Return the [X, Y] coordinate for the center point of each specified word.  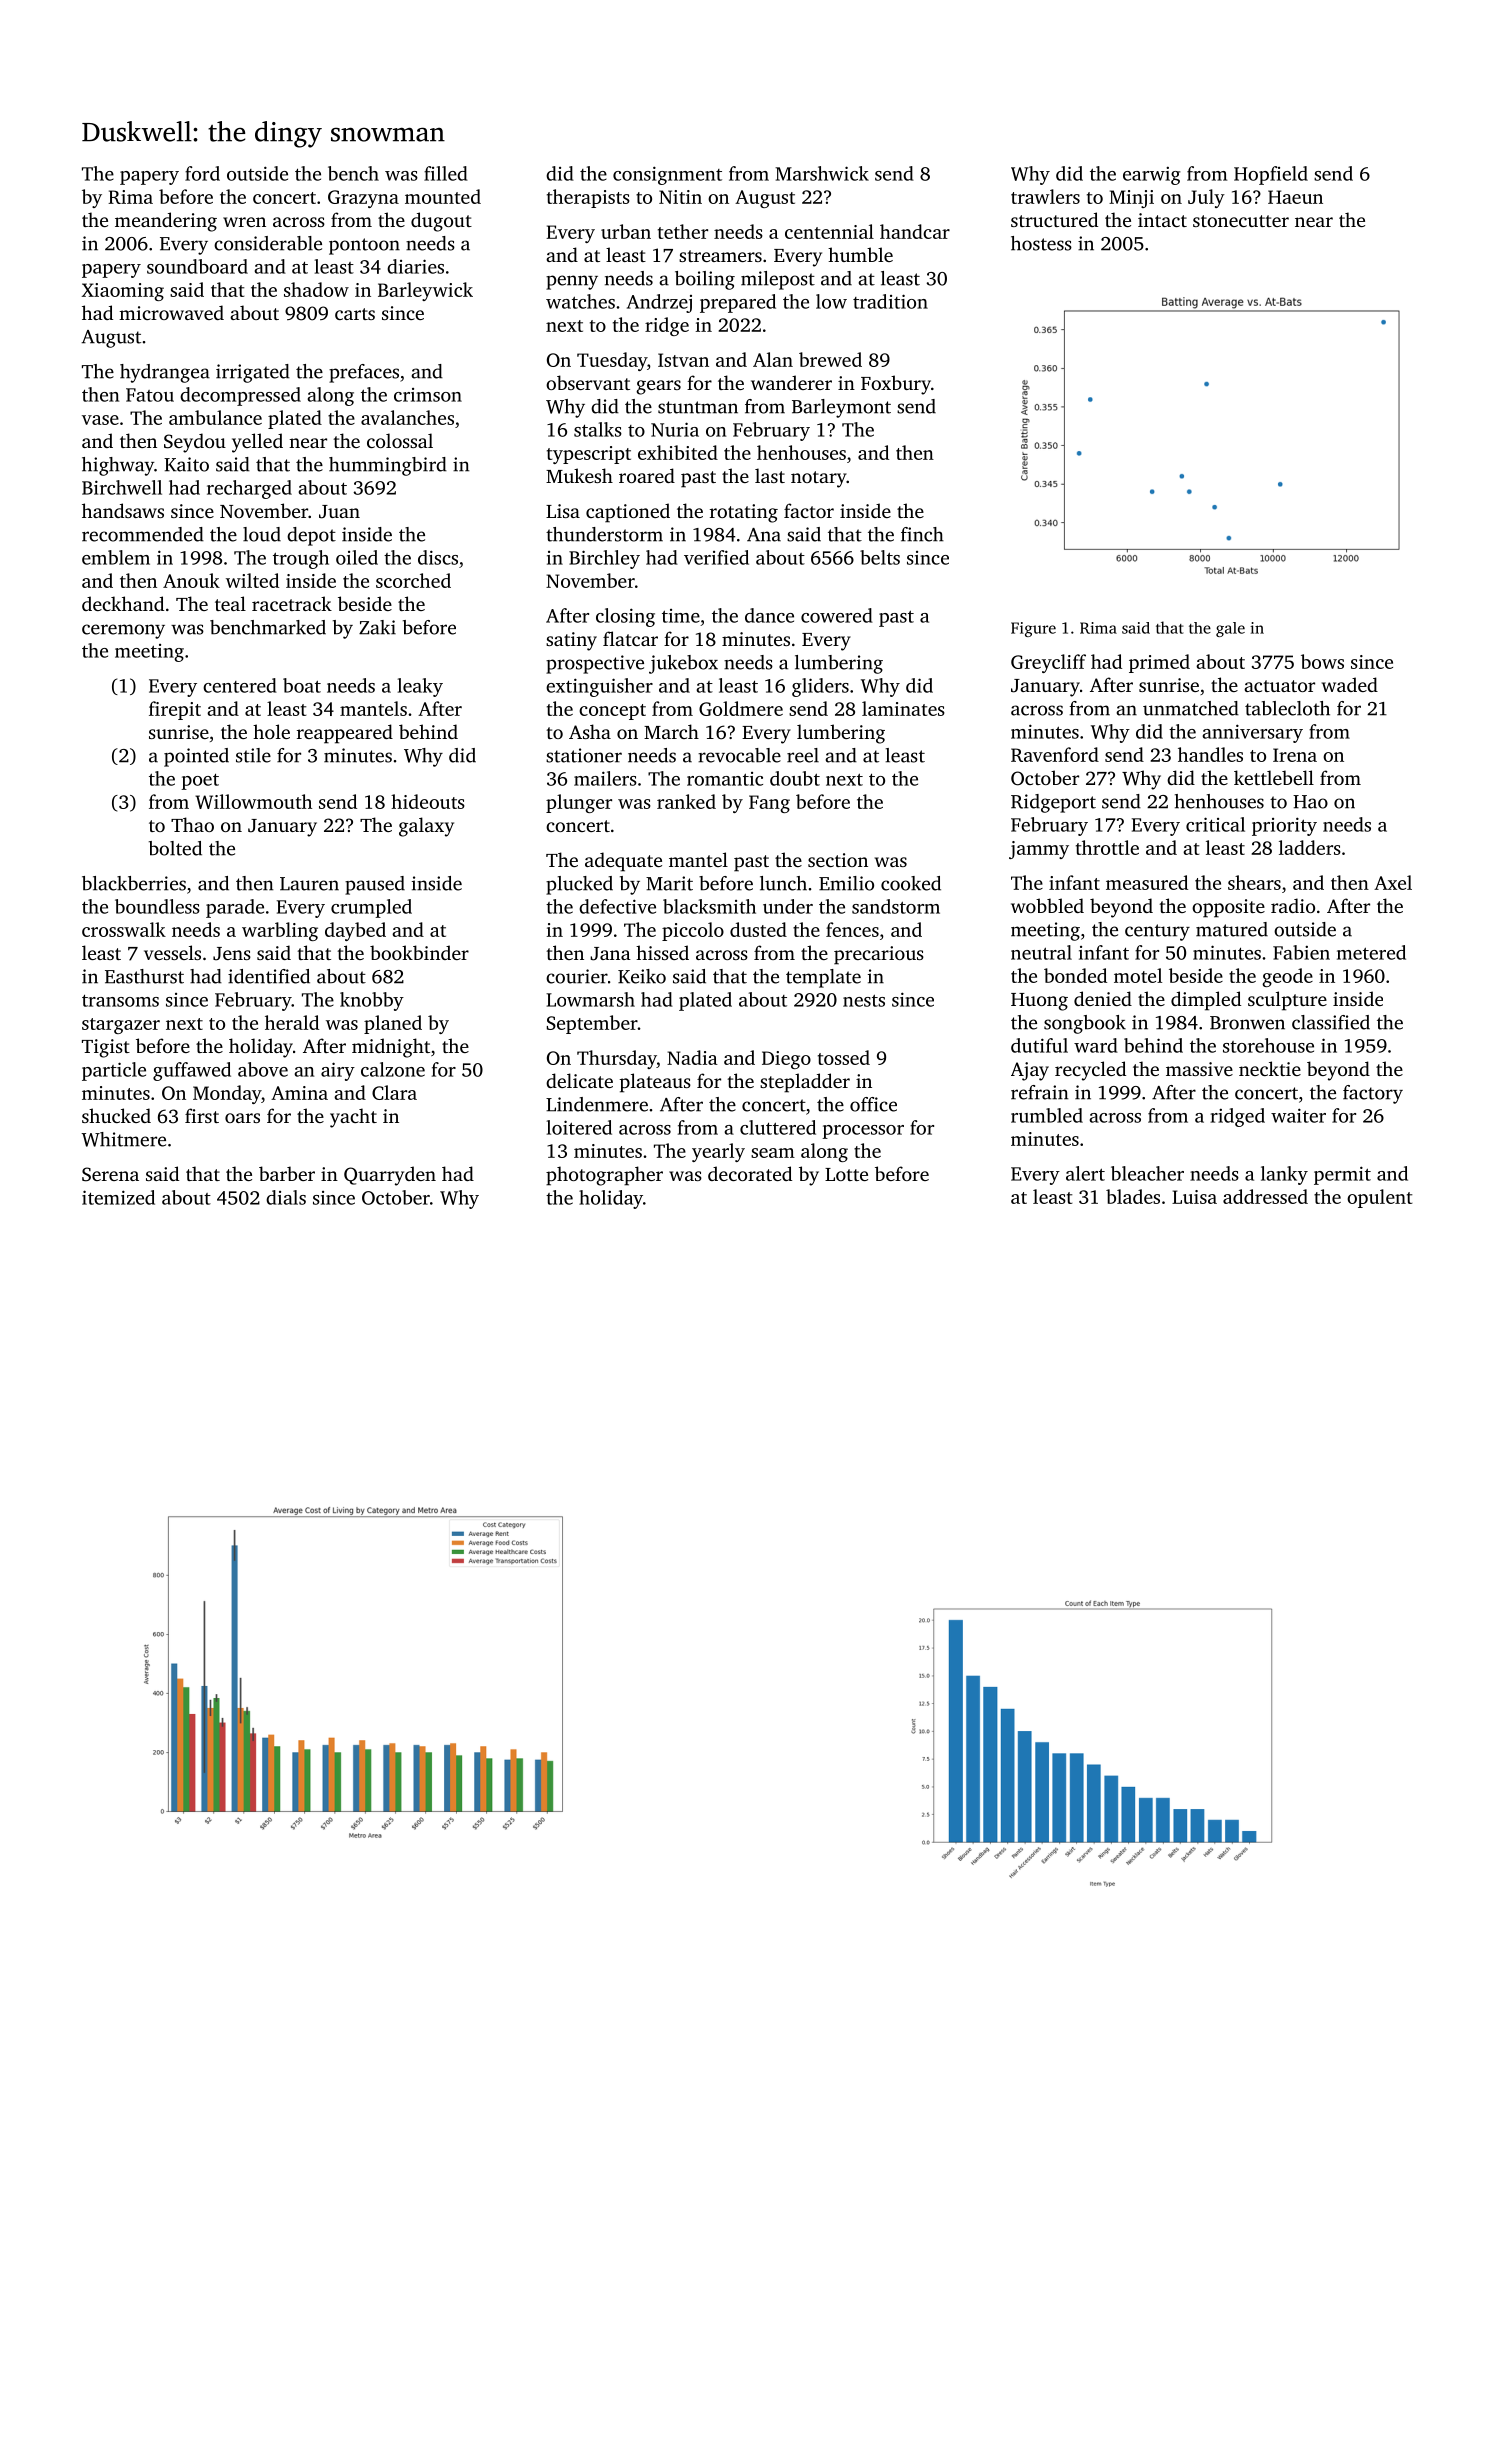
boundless [157, 906]
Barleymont [841, 408]
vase [100, 420]
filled [446, 173]
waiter [1298, 1115]
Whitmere [123, 1139]
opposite [1228, 908]
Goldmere [741, 708]
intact [1162, 220]
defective [617, 906]
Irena [1295, 755]
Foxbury [896, 385]
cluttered [778, 1127]
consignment [667, 175]
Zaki [377, 627]
